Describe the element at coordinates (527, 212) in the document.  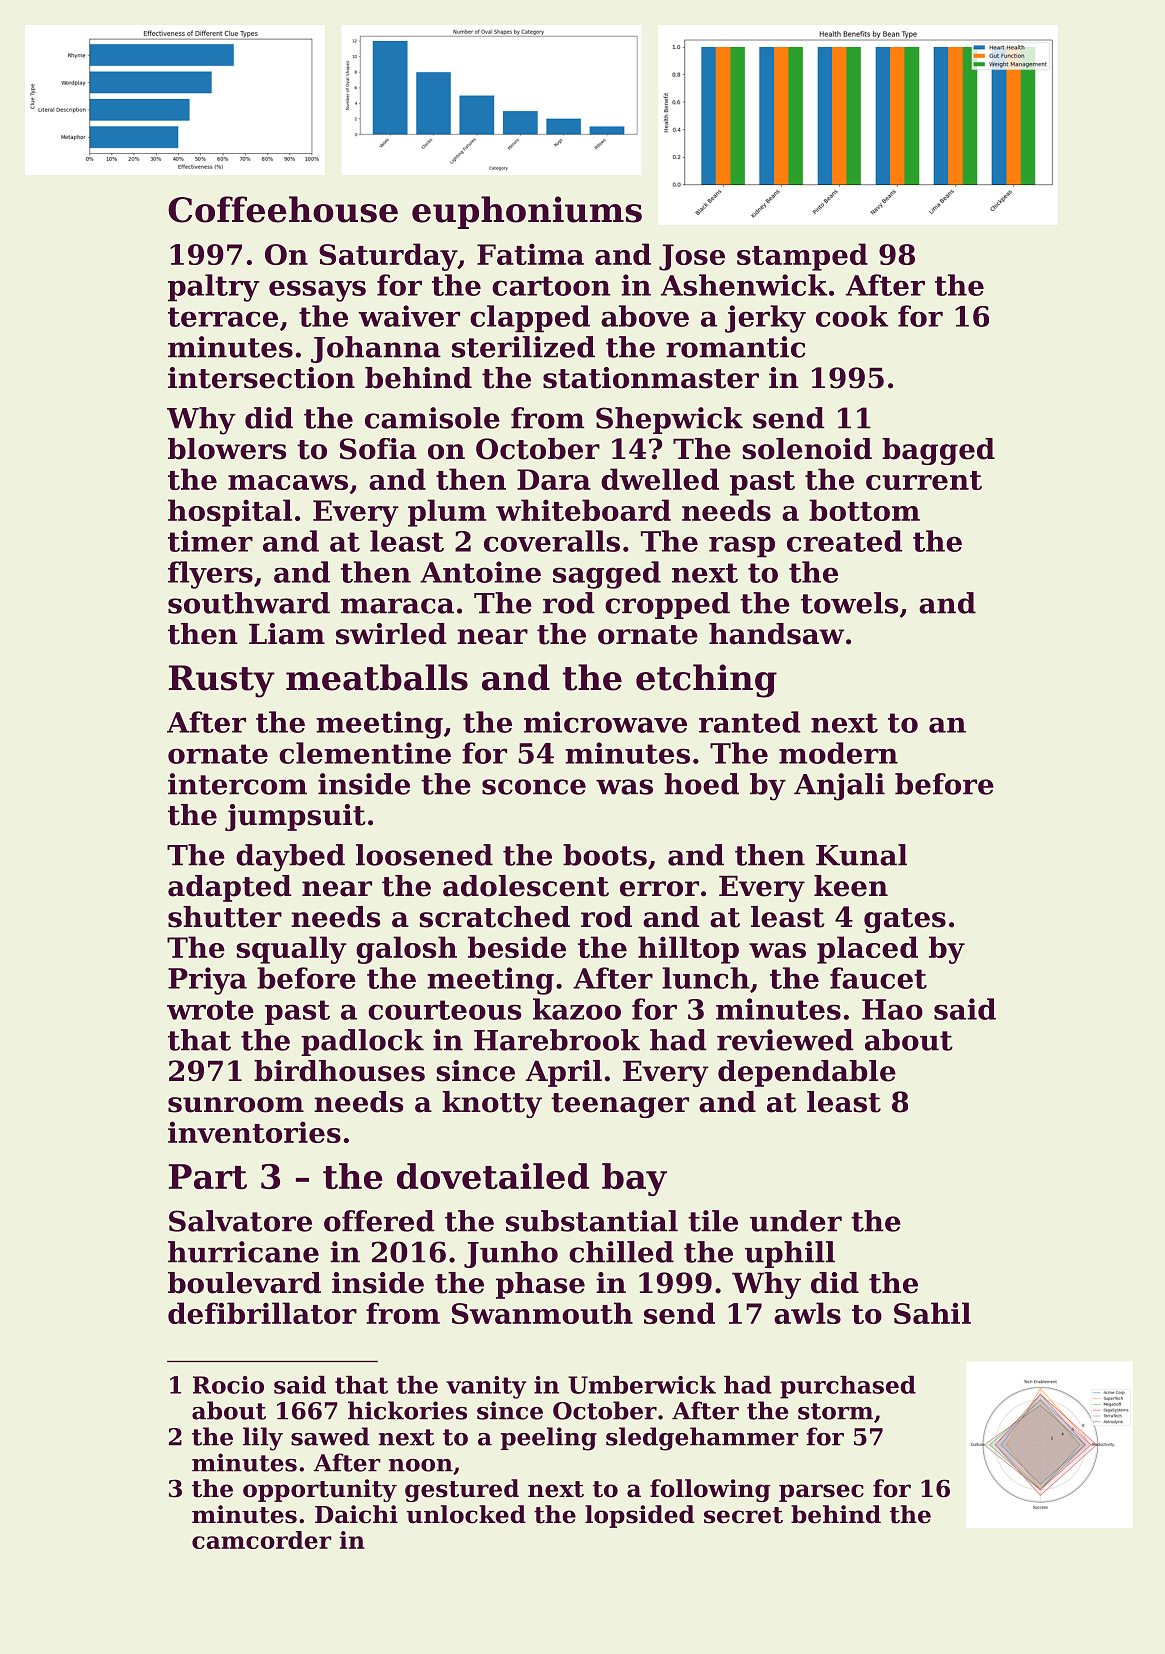
I see `euphoniums` at that location.
